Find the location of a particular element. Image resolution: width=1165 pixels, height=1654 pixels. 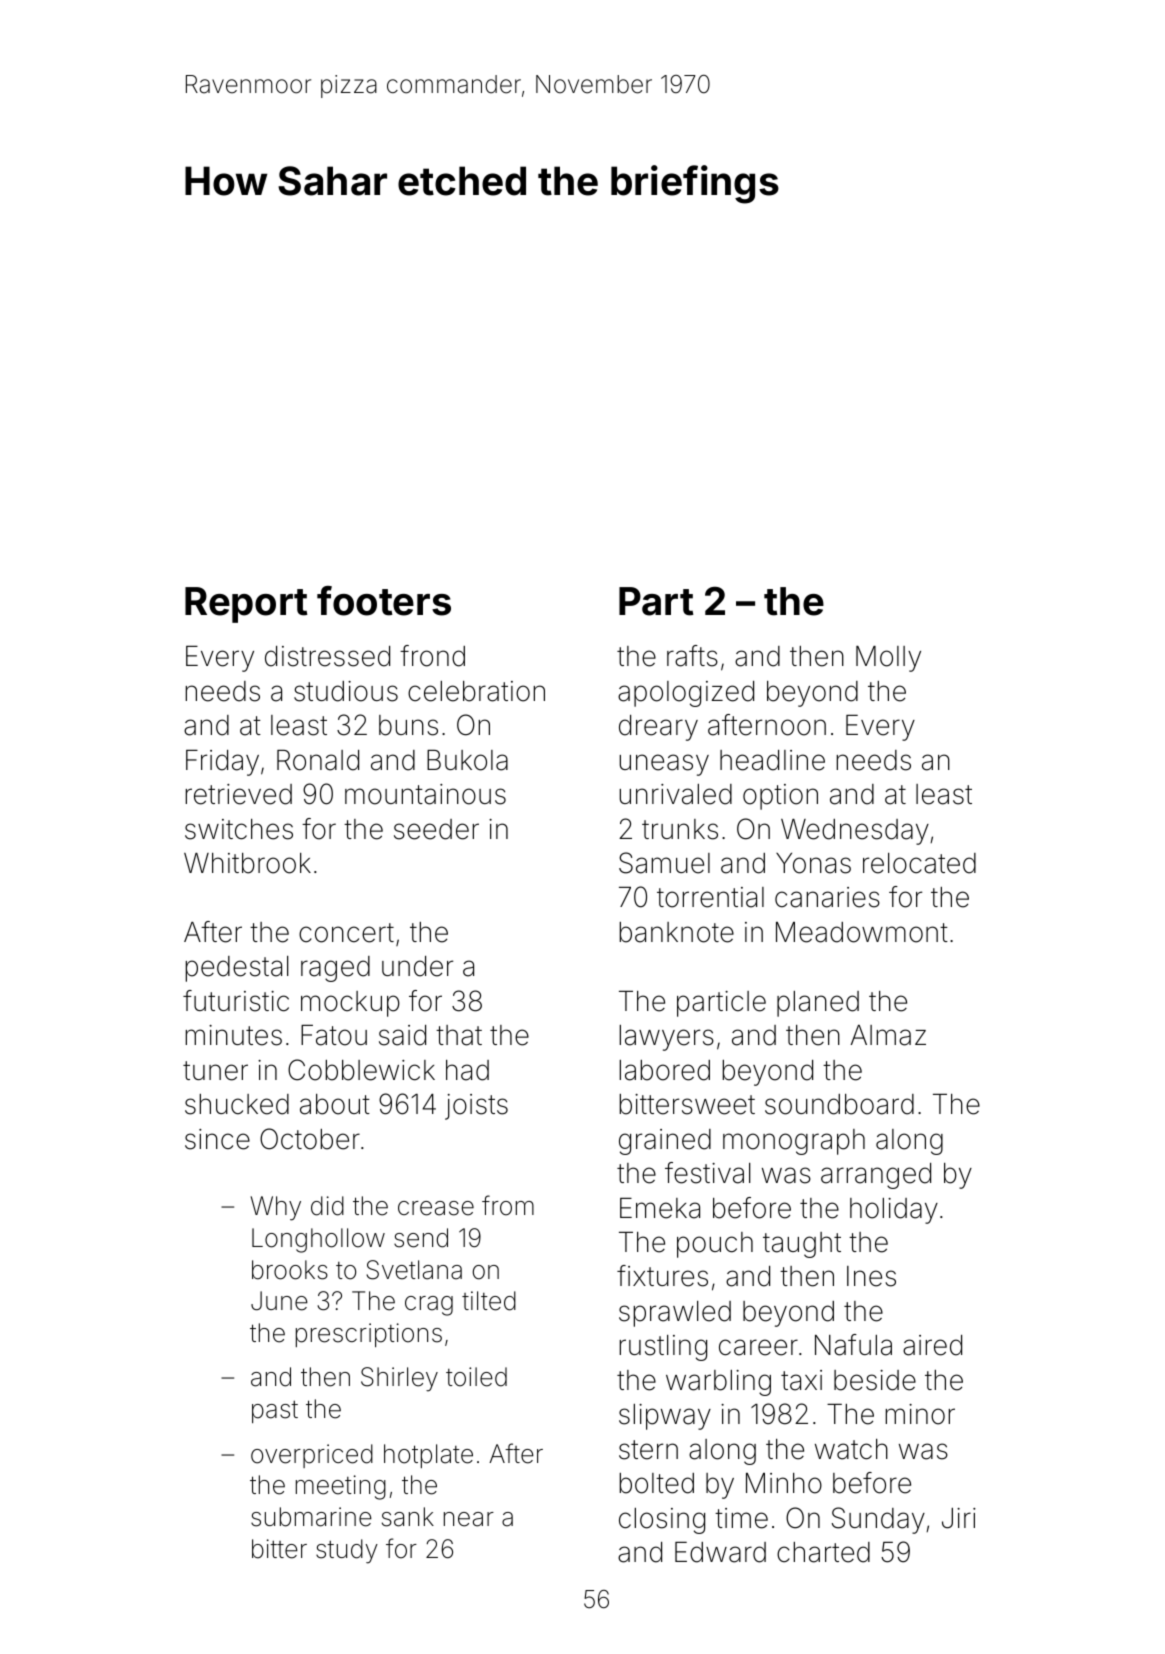

Report is located at coordinates (246, 605).
